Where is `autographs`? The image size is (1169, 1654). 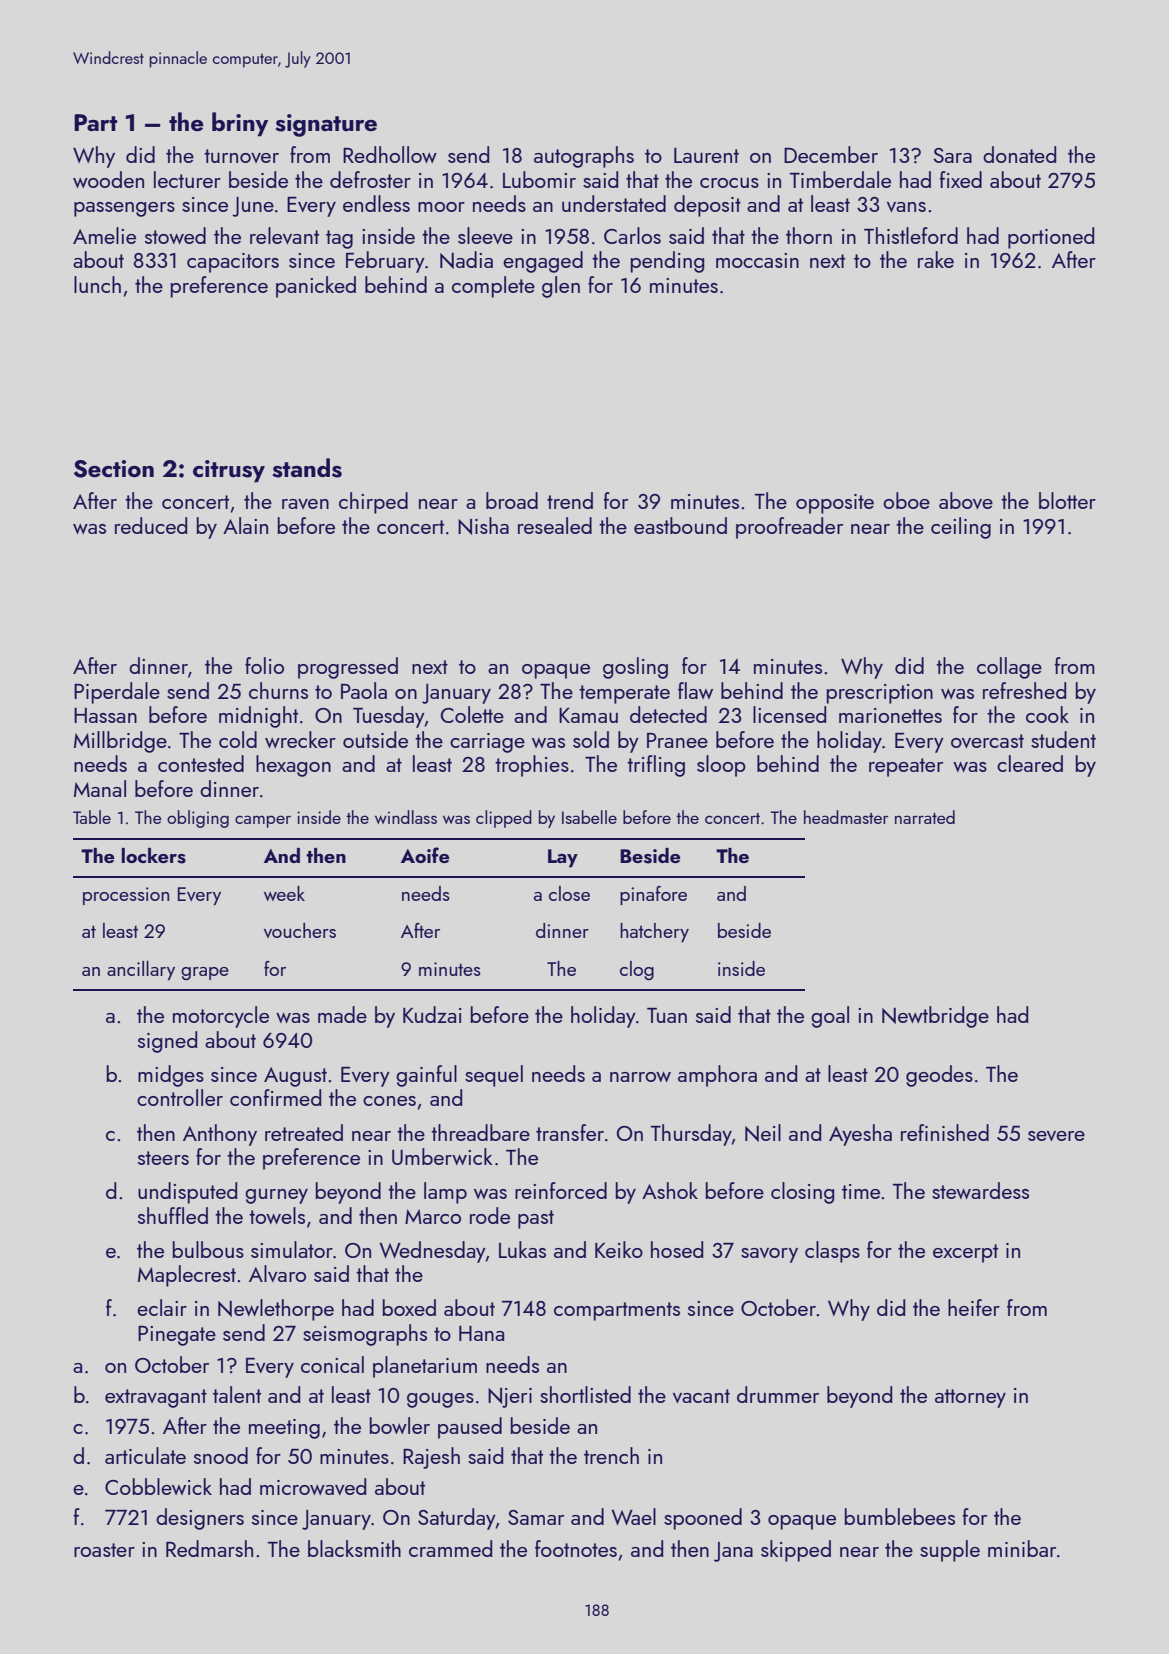 autographs is located at coordinates (584, 157).
